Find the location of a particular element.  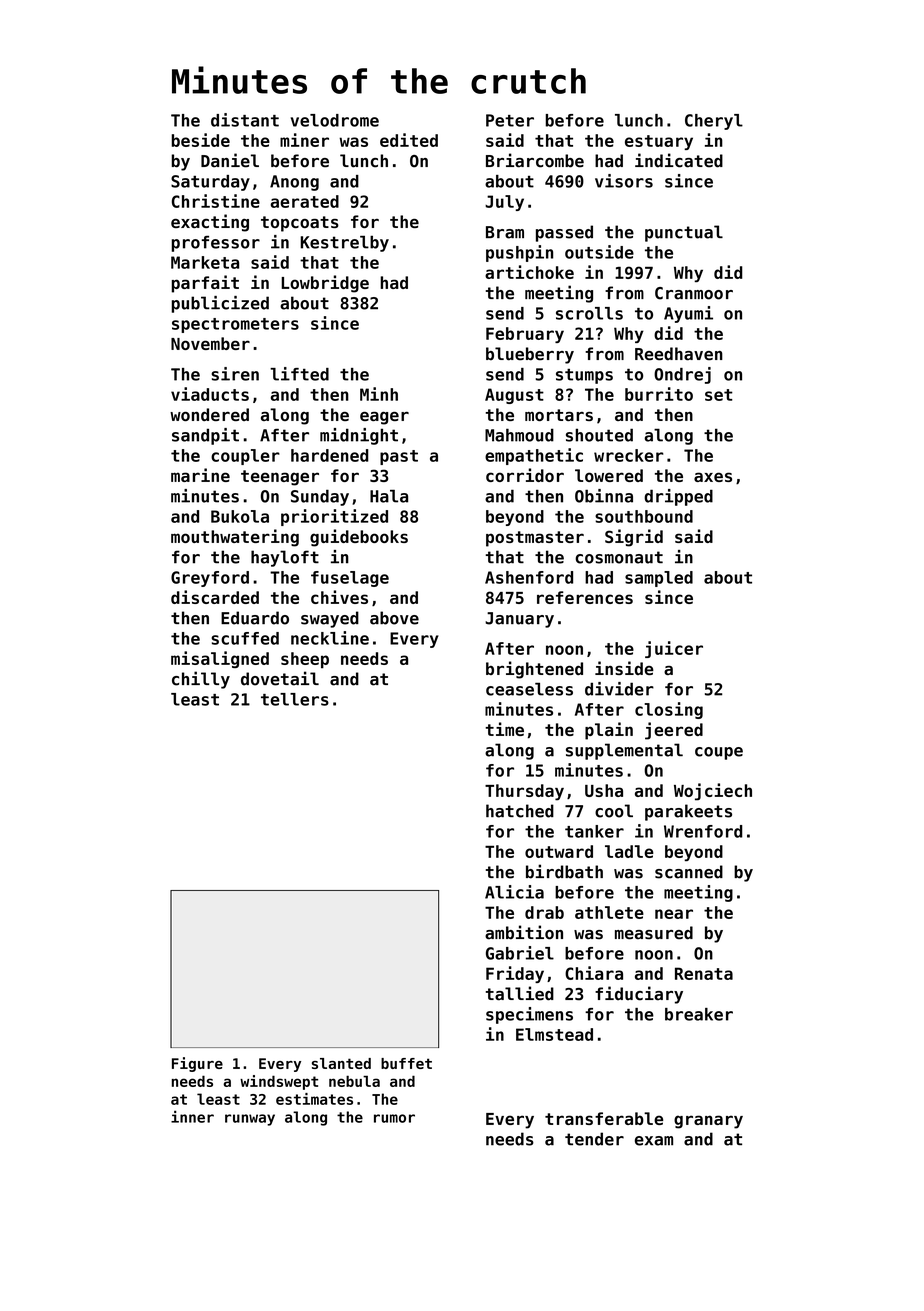

juicer is located at coordinates (674, 649).
